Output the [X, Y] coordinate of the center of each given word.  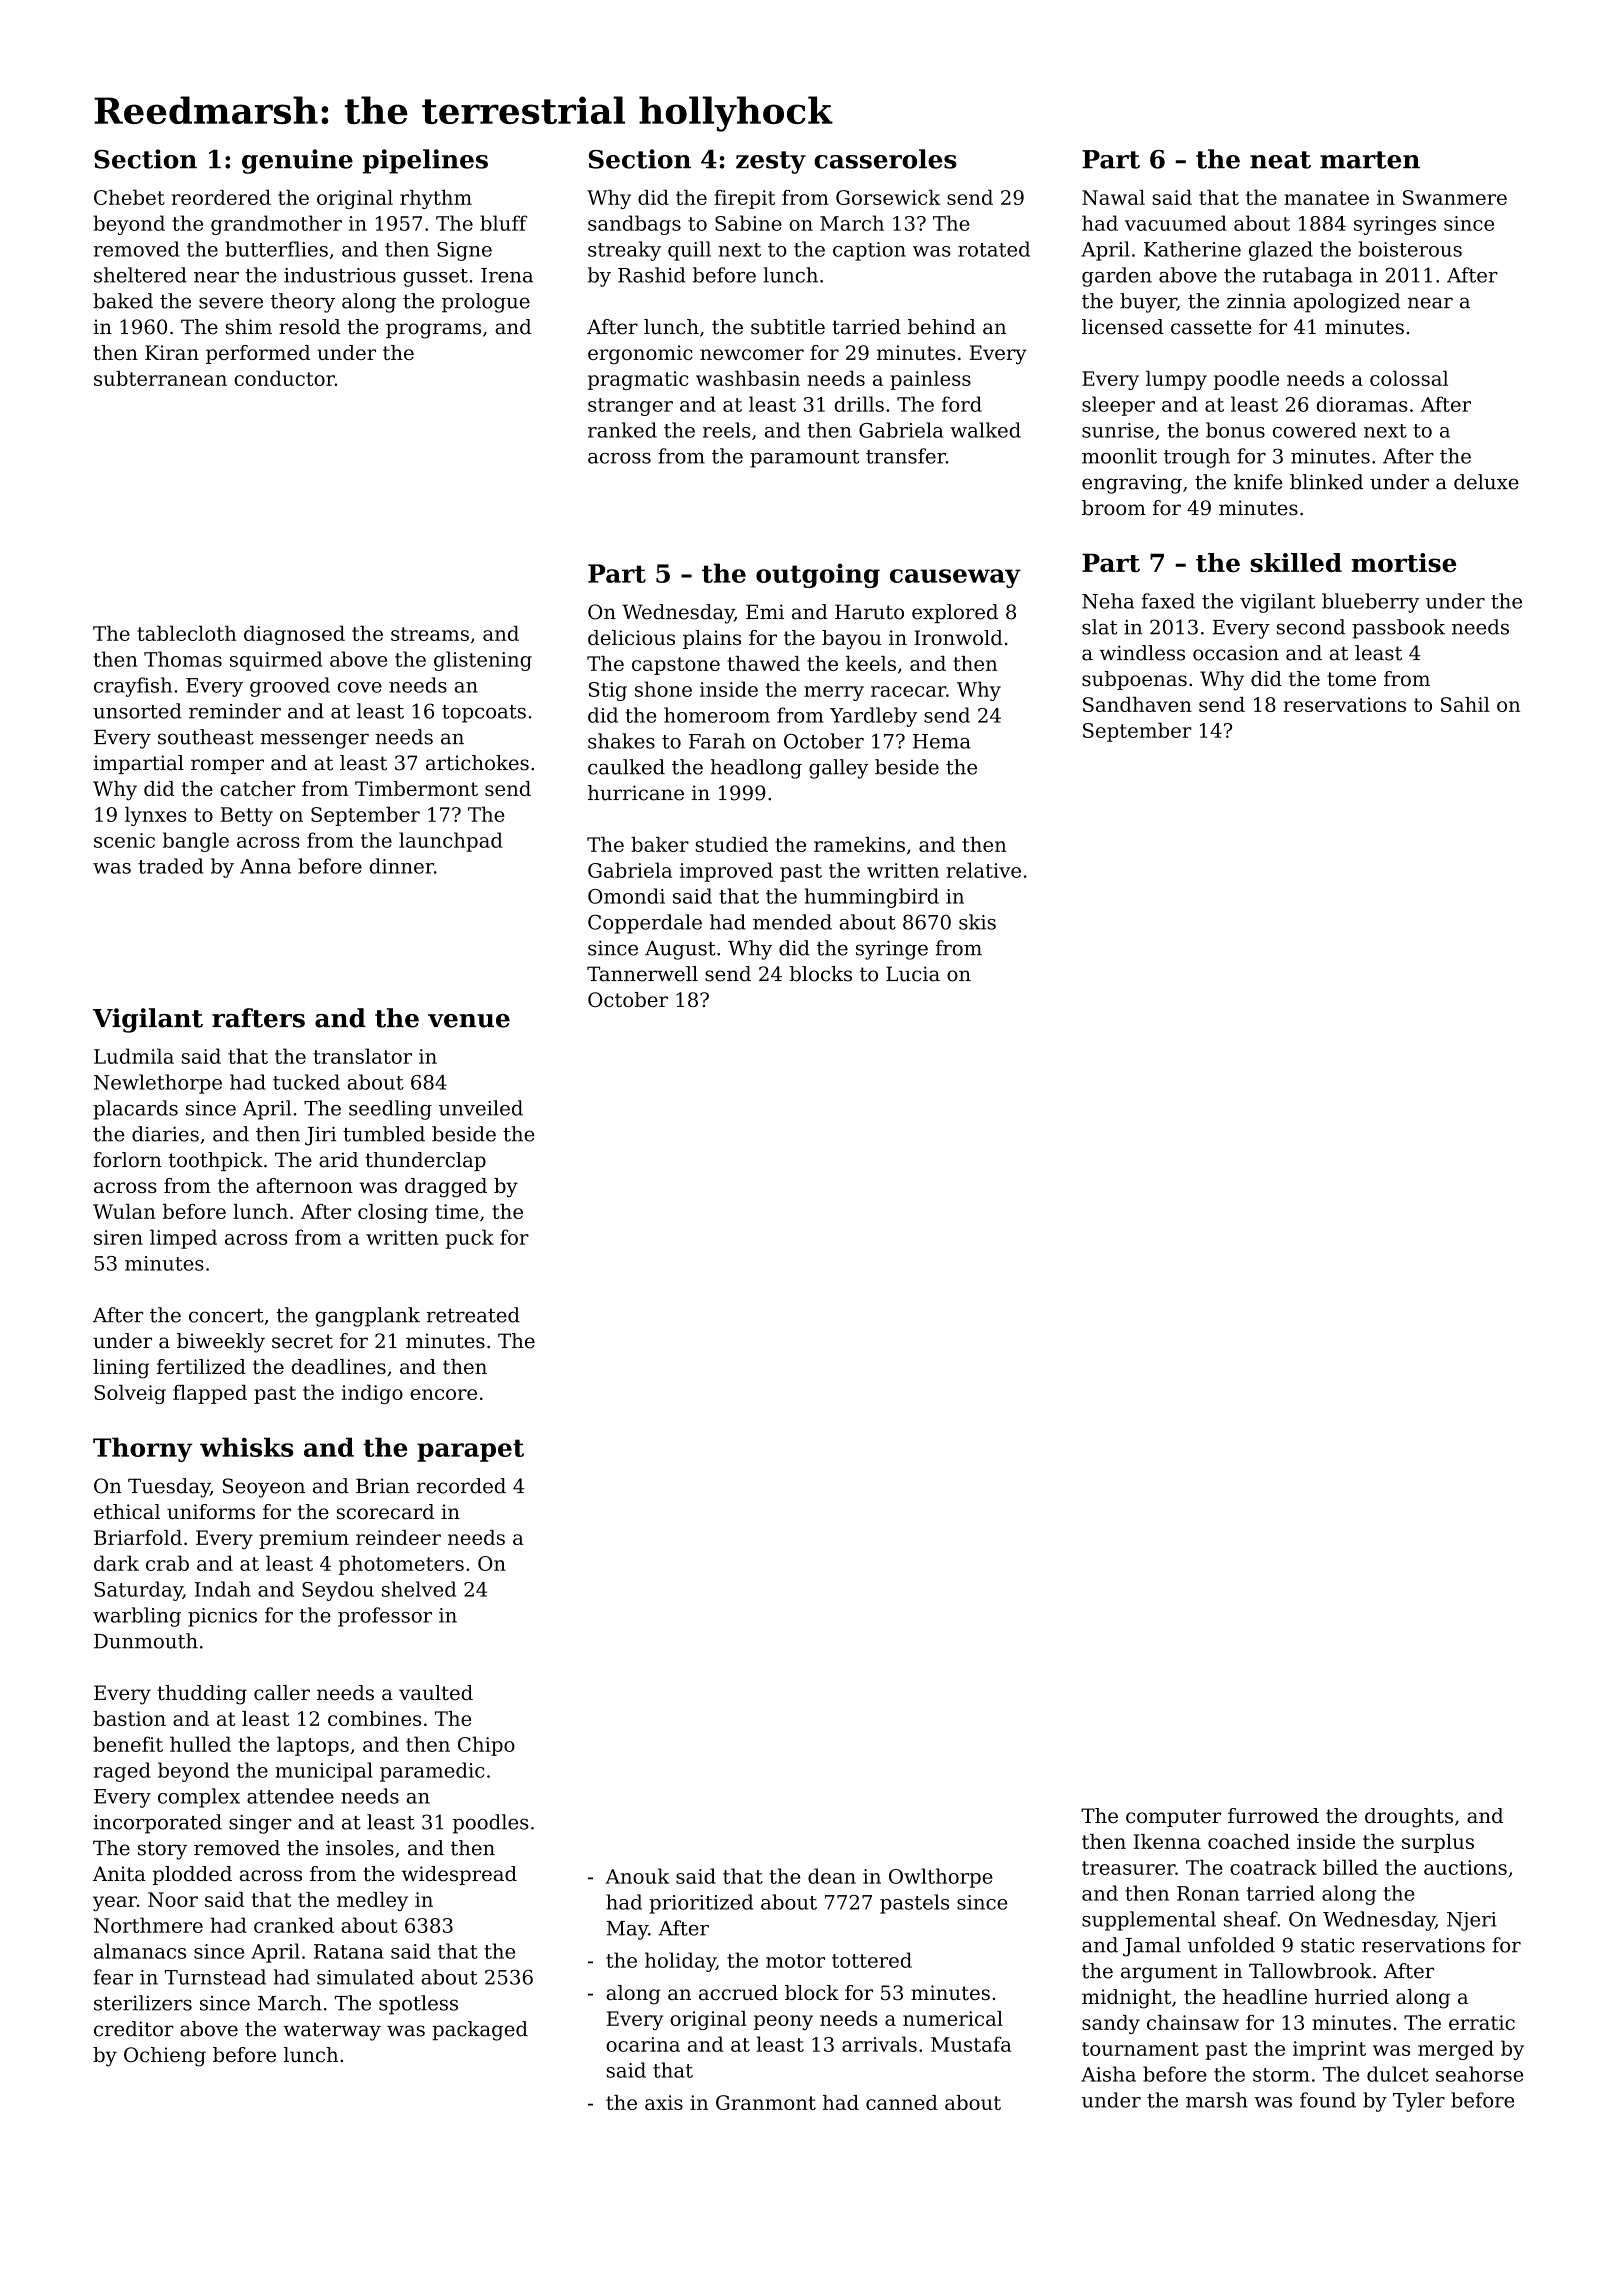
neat [1280, 160]
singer [260, 1824]
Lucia [913, 974]
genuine [297, 161]
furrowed [1273, 1815]
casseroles [885, 159]
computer [1173, 1818]
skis [977, 922]
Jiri [320, 1136]
